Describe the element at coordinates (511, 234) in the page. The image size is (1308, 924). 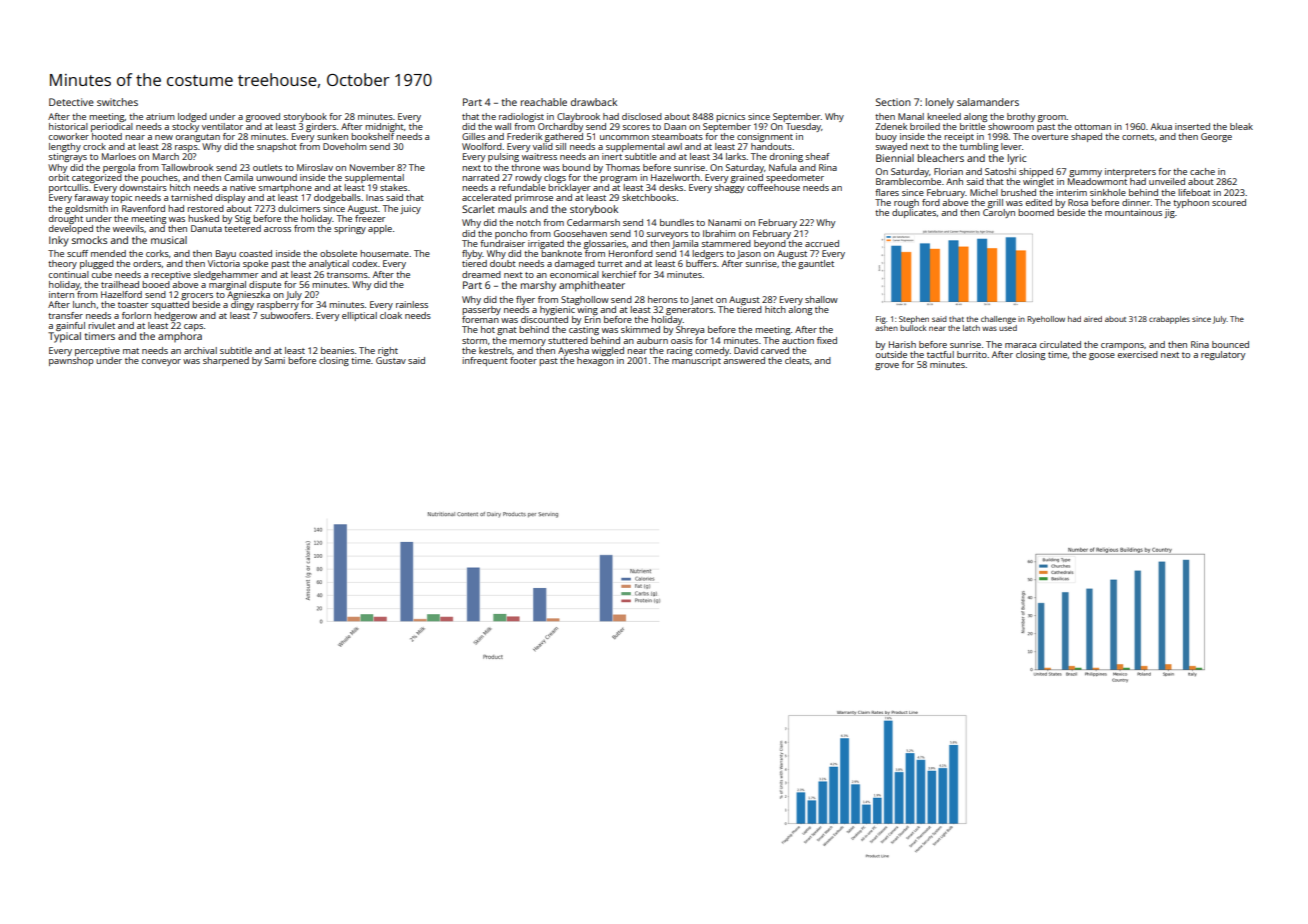
I see `poncho` at that location.
